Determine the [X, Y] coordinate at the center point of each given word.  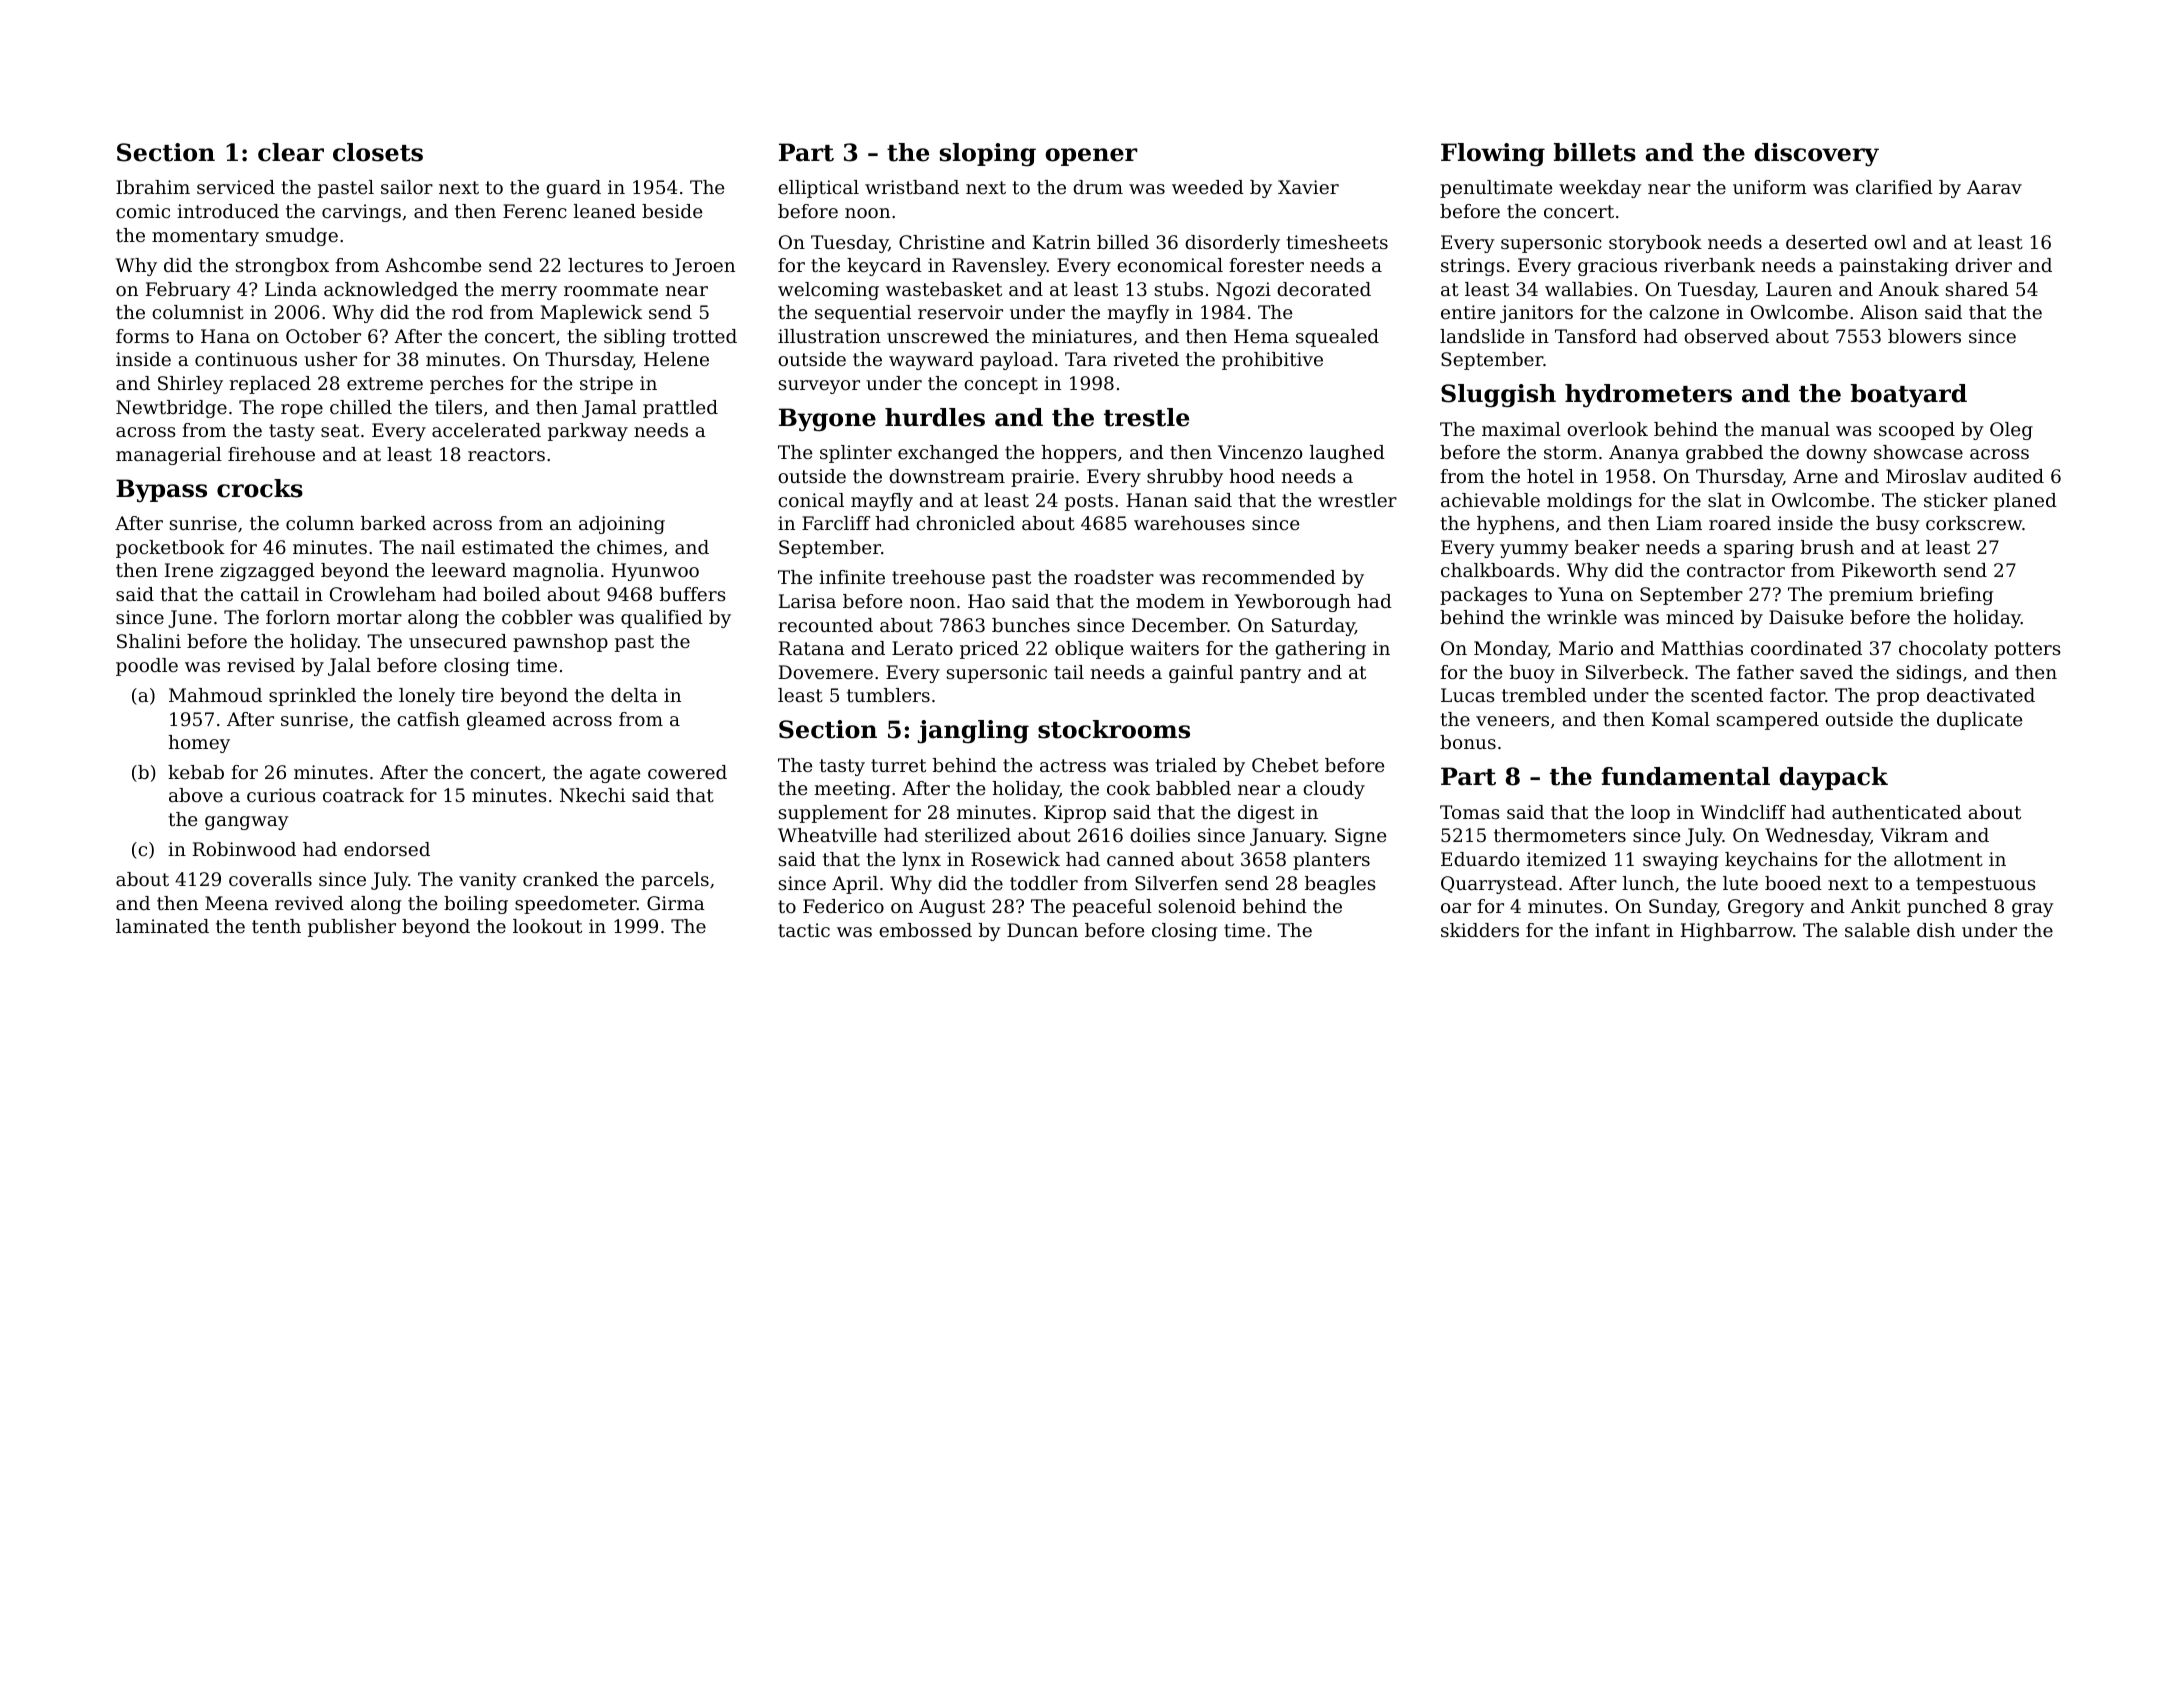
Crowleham [383, 594]
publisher [352, 928]
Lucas [1468, 695]
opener [1091, 157]
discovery [1816, 155]
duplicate [1979, 721]
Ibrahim [153, 187]
